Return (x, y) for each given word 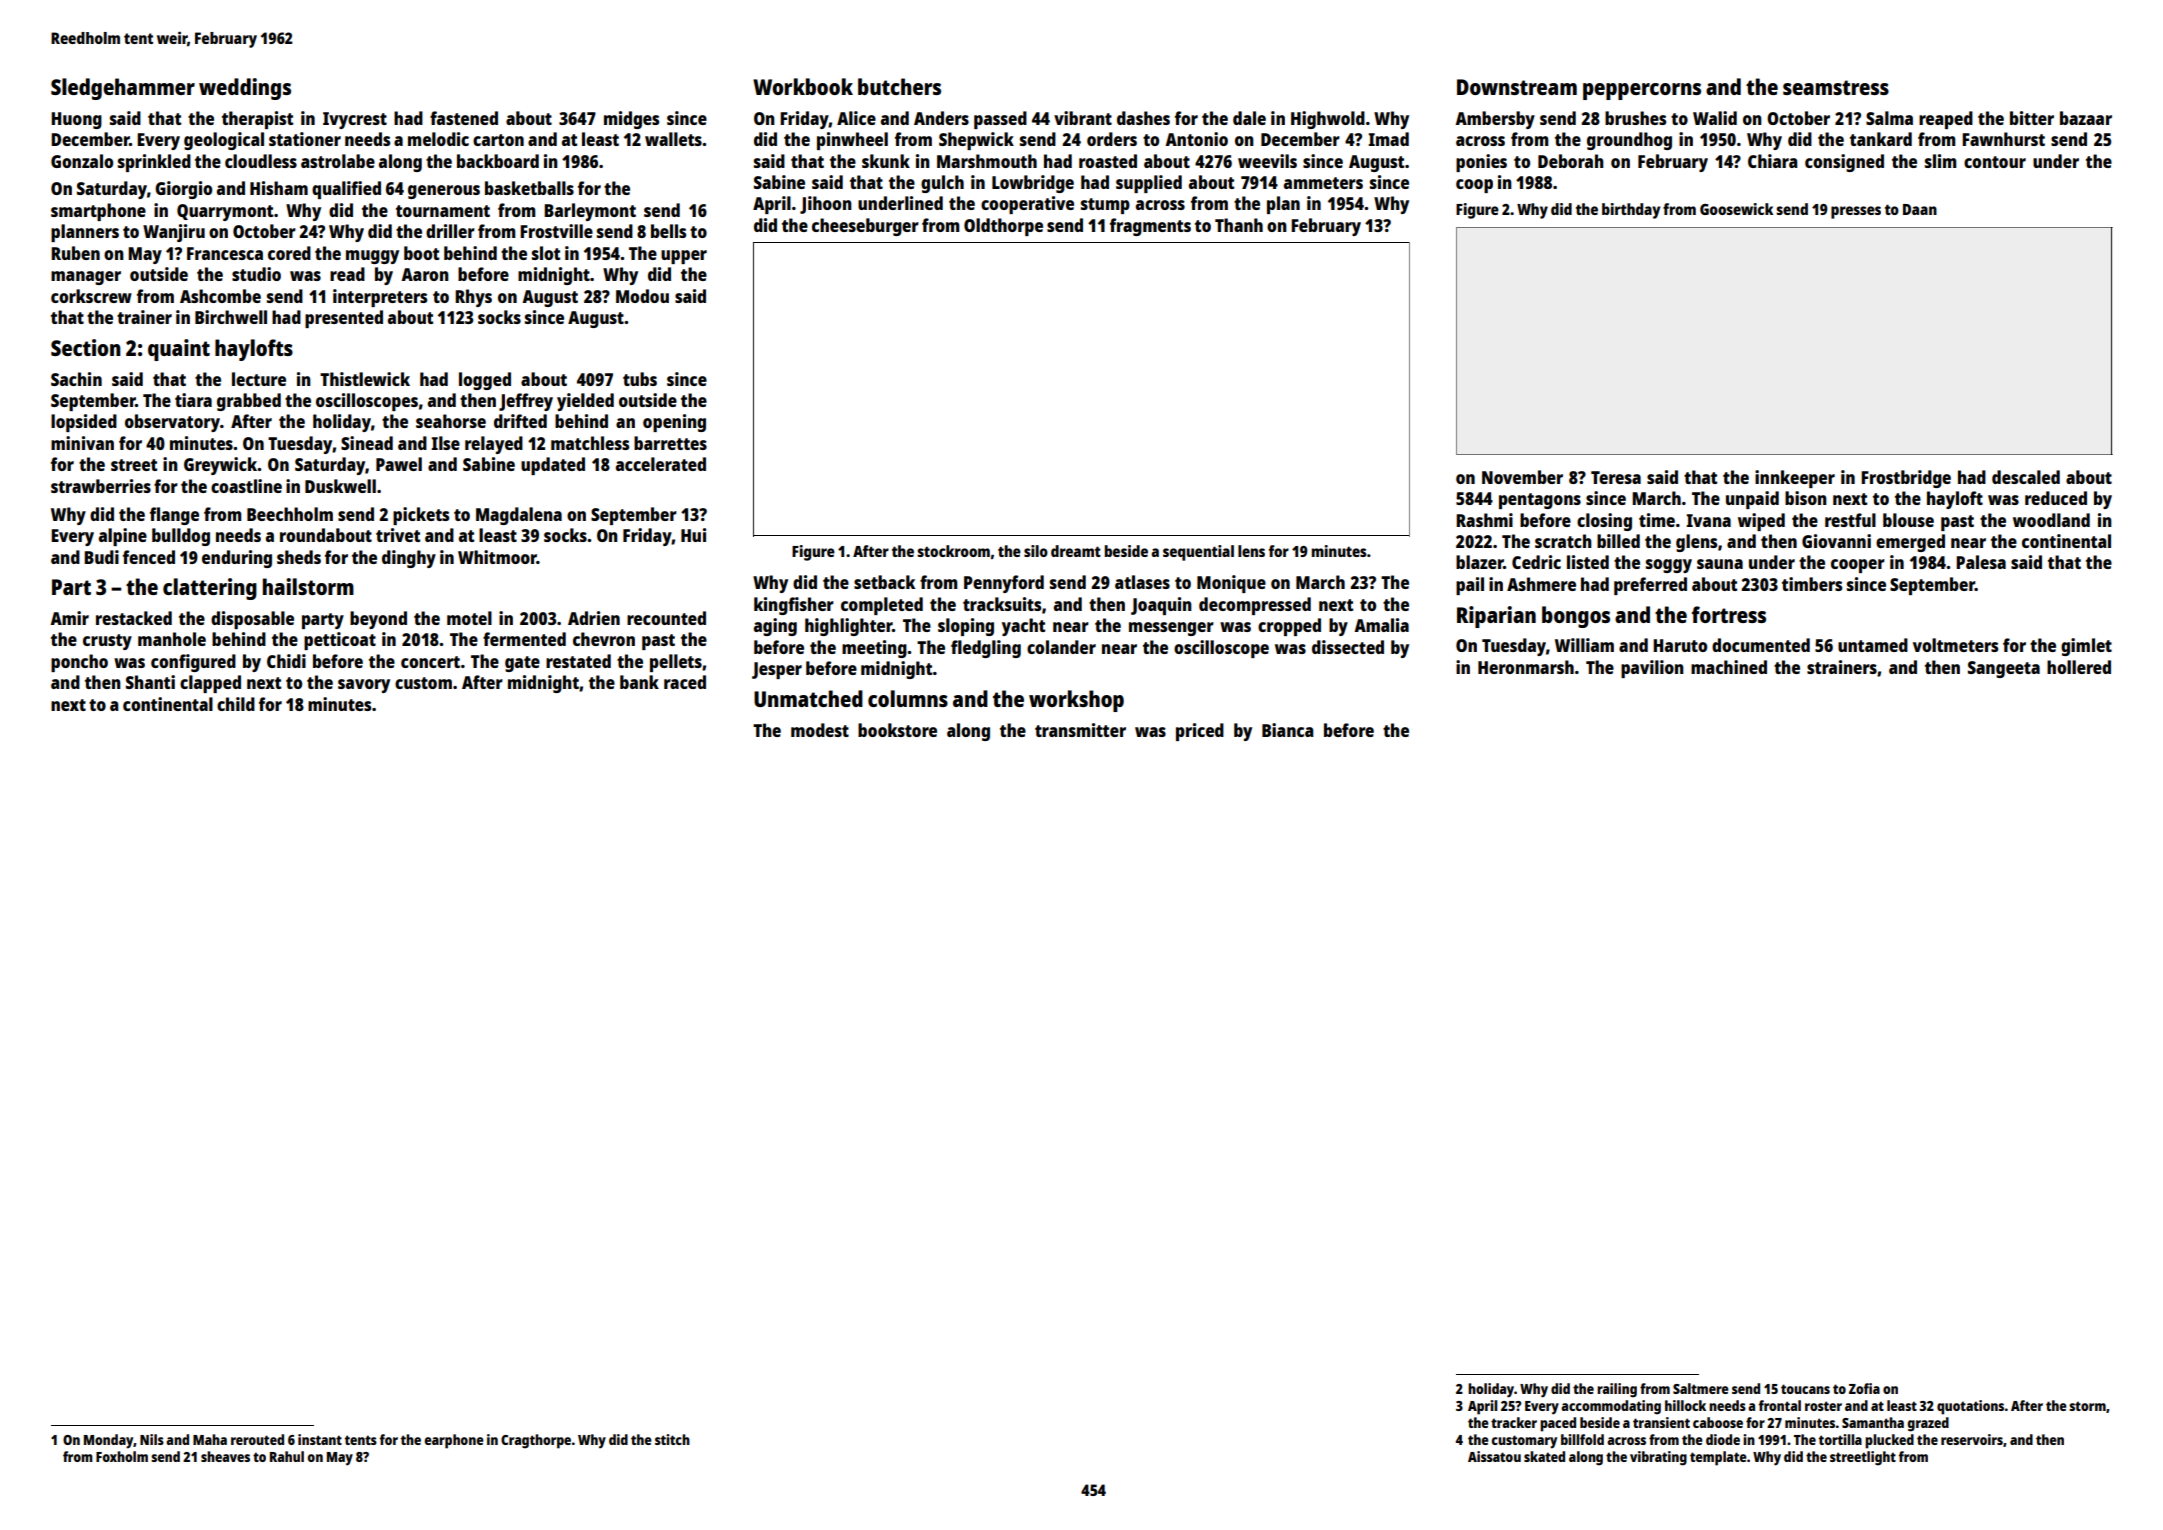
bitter (2032, 118)
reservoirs (1972, 1439)
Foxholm (122, 1456)
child (236, 704)
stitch (672, 1439)
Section (86, 347)
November (1522, 477)
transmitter (1080, 730)
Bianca (1287, 730)
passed (1000, 120)
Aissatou (1494, 1456)
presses (1856, 212)
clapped (210, 684)
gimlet (2086, 647)
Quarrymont (225, 212)
